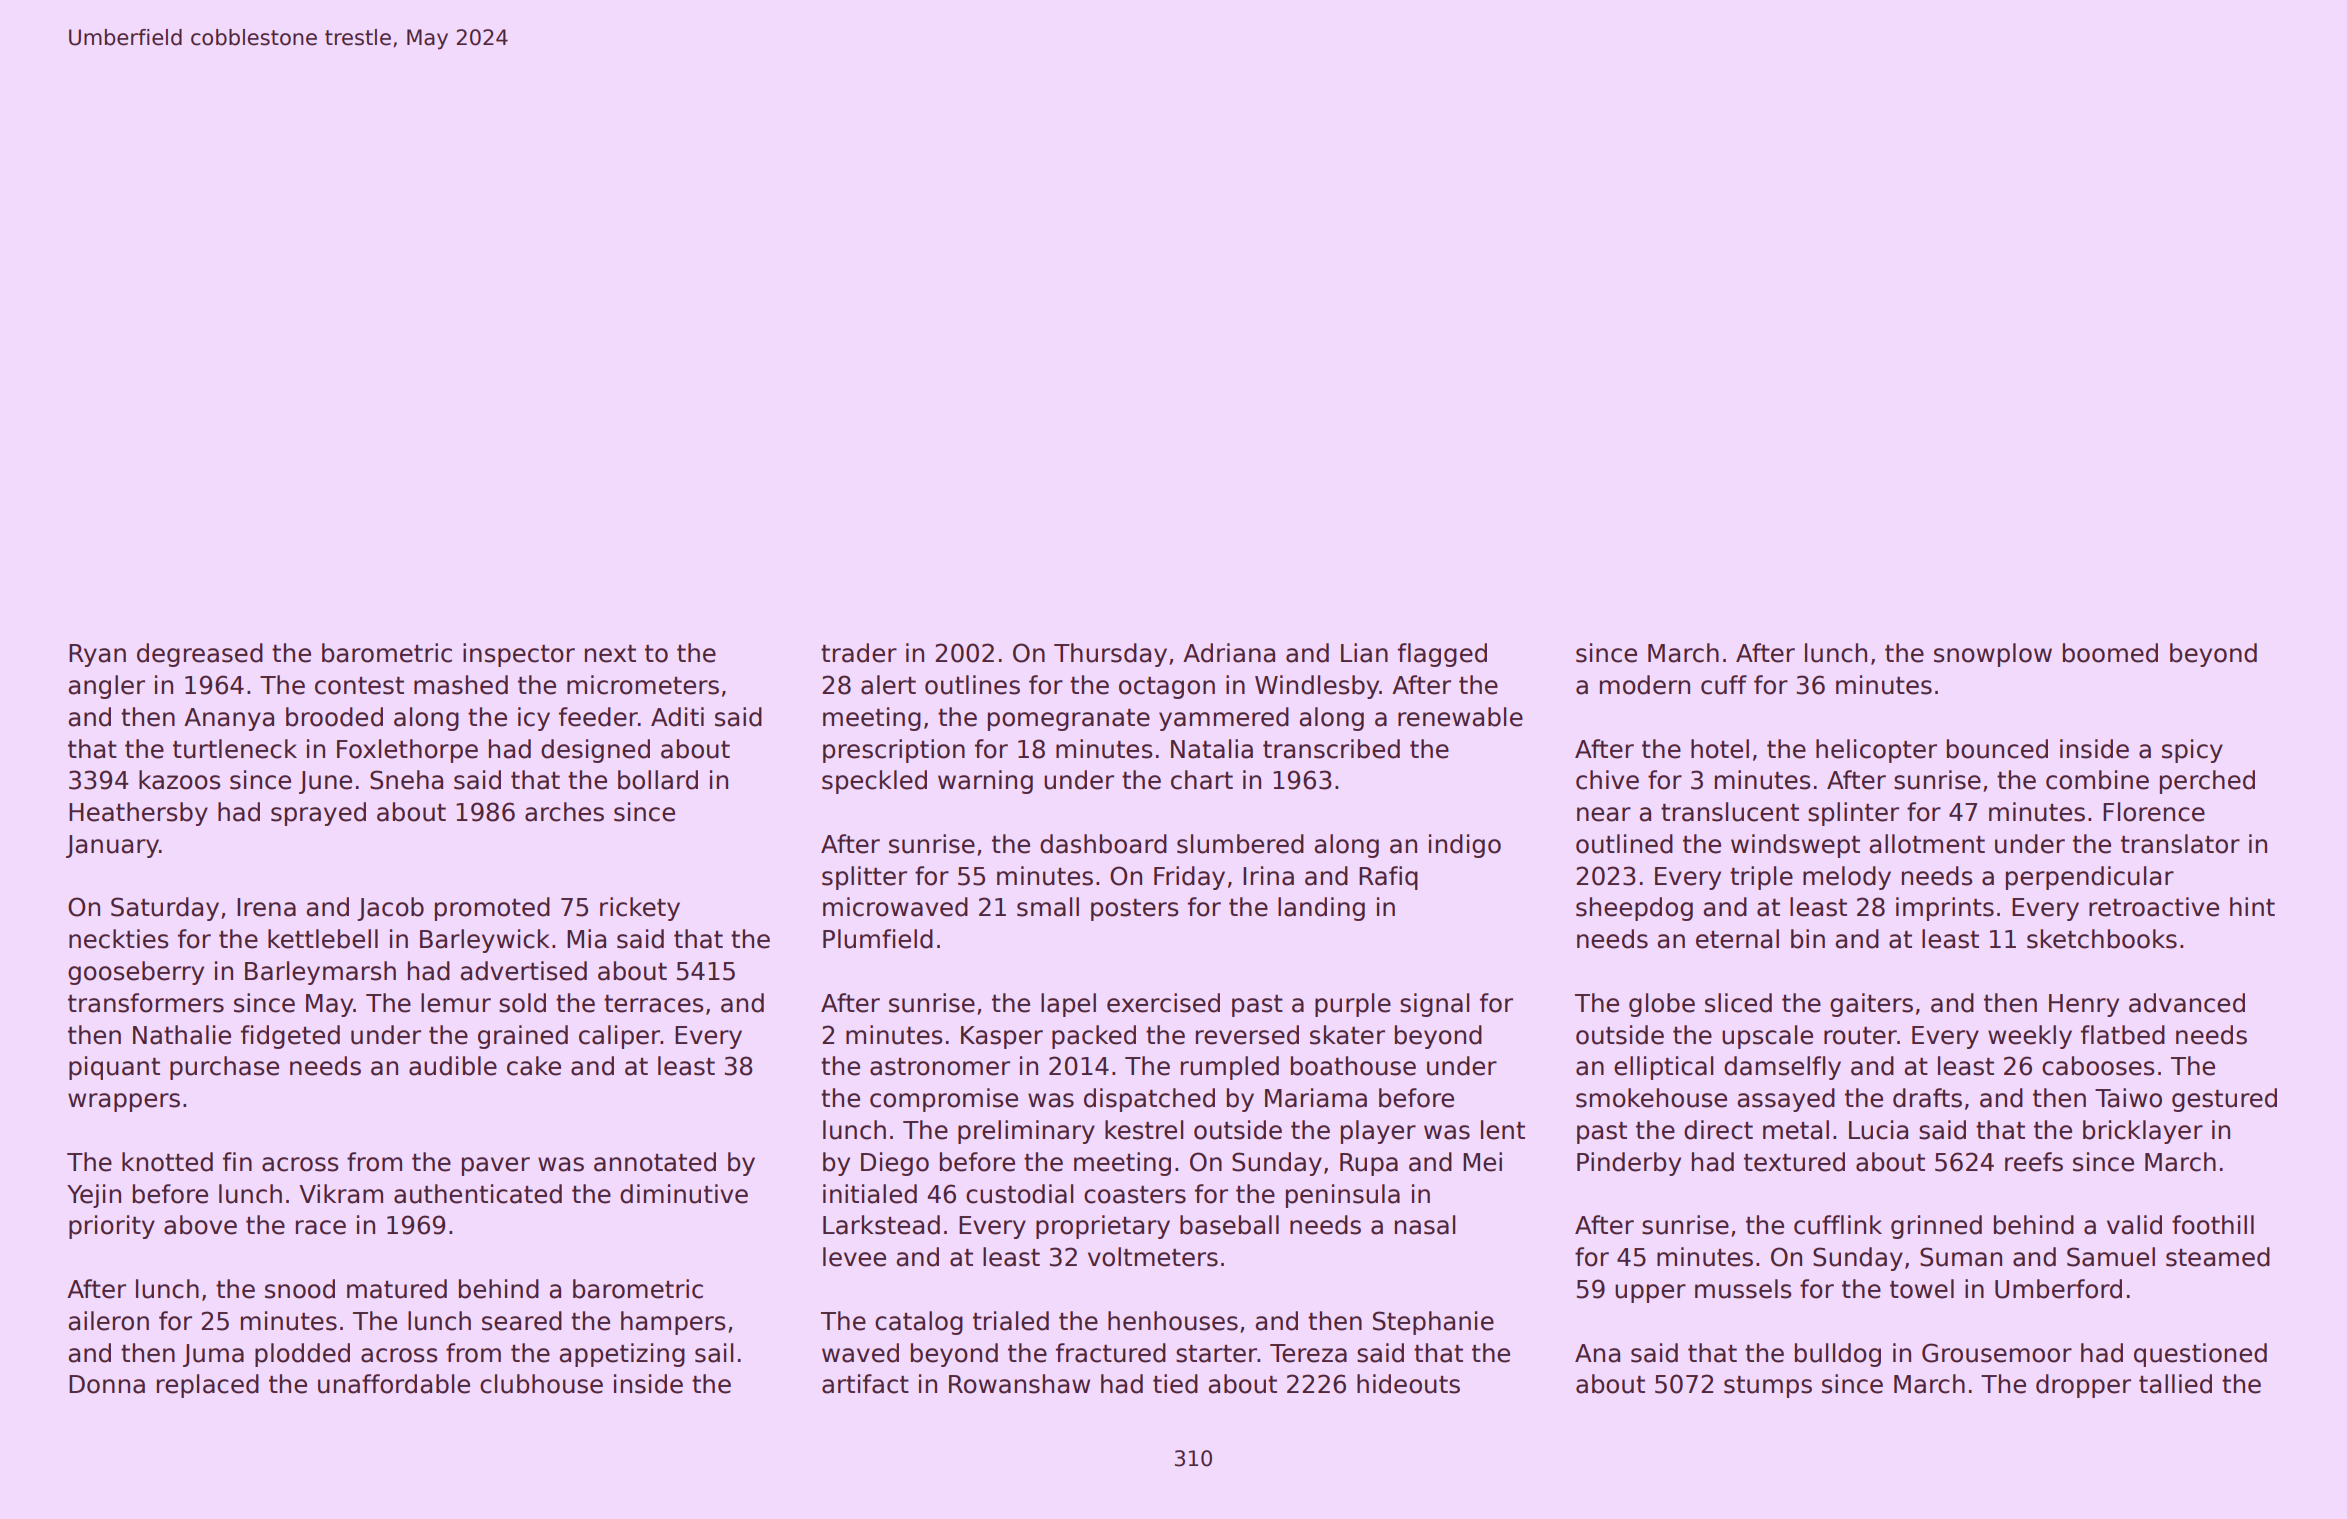 The height and width of the screenshot is (1519, 2347). Describe the element at coordinates (1847, 878) in the screenshot. I see `melody` at that location.
